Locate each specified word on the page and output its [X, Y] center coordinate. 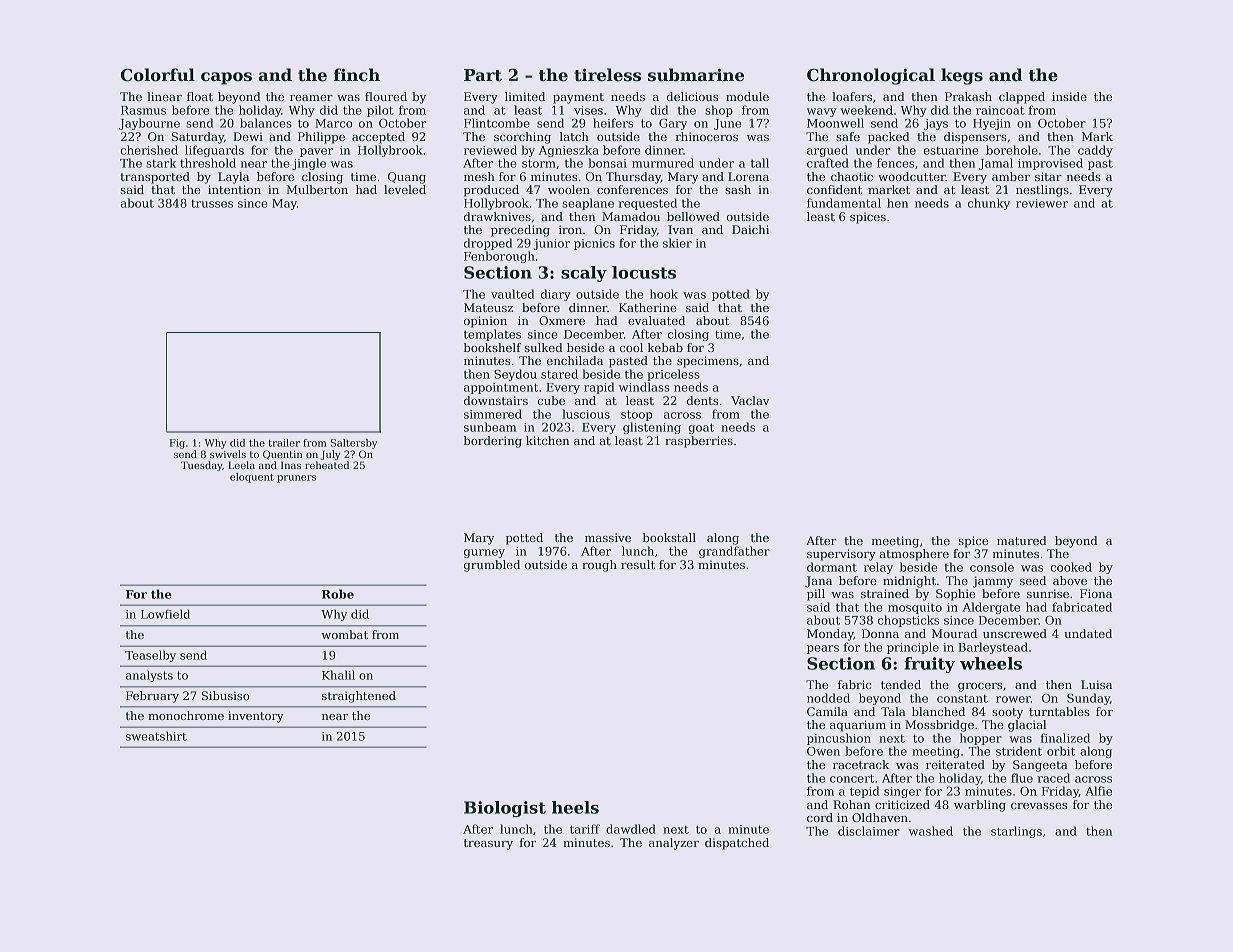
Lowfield [165, 614]
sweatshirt [156, 736]
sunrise [1048, 593]
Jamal [996, 164]
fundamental [844, 203]
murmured [663, 163]
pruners [296, 479]
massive [608, 537]
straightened [359, 697]
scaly [584, 274]
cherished [149, 150]
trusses [212, 203]
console [992, 567]
